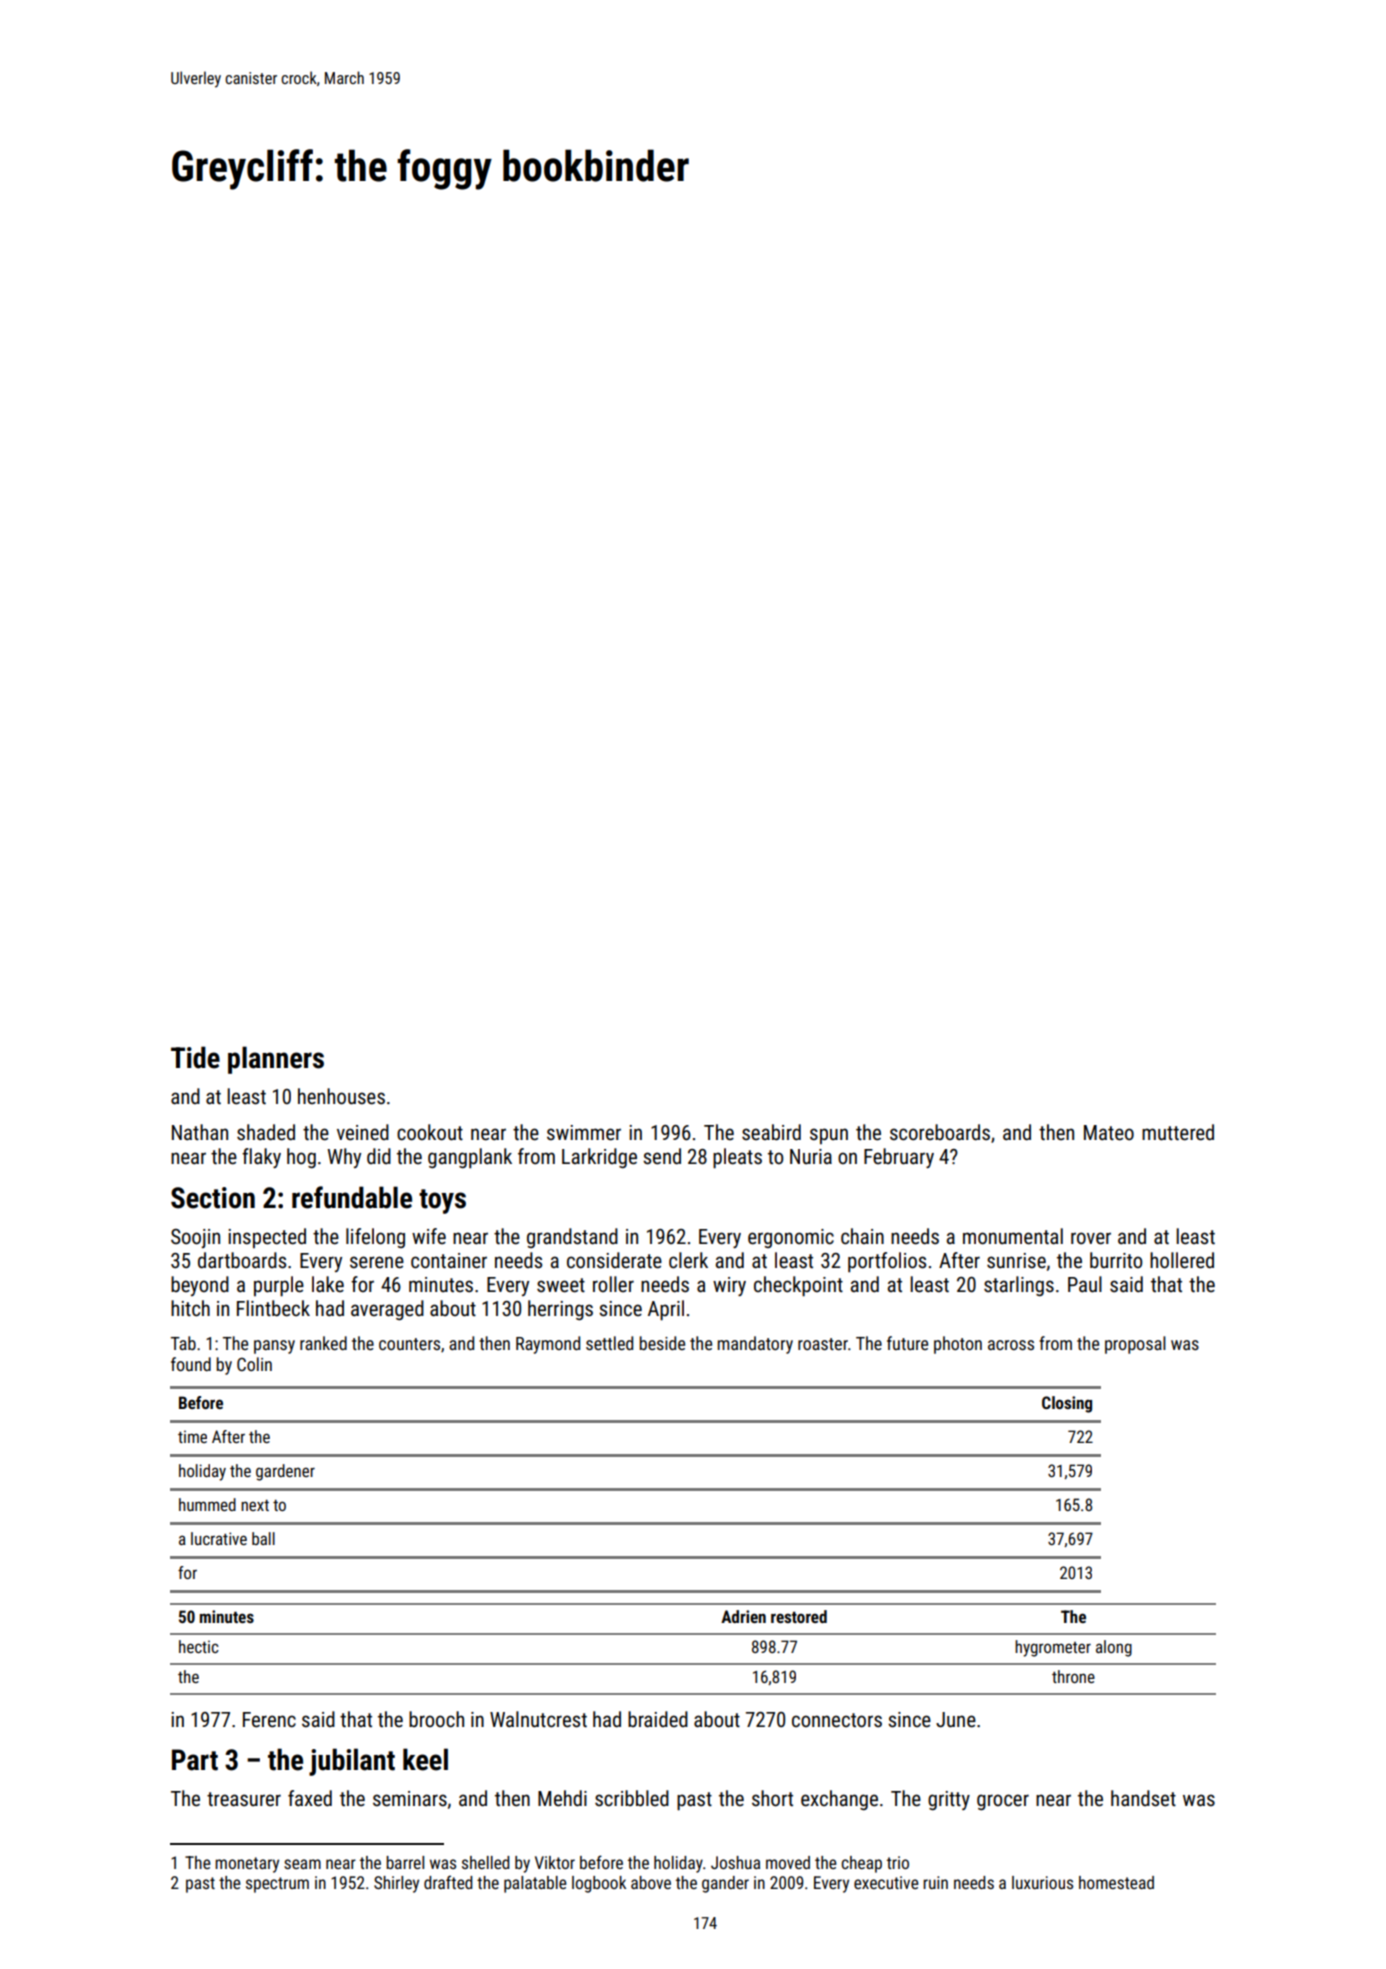 This document has height=1969, width=1386. Describe the element at coordinates (254, 1364) in the document. I see `Colin` at that location.
